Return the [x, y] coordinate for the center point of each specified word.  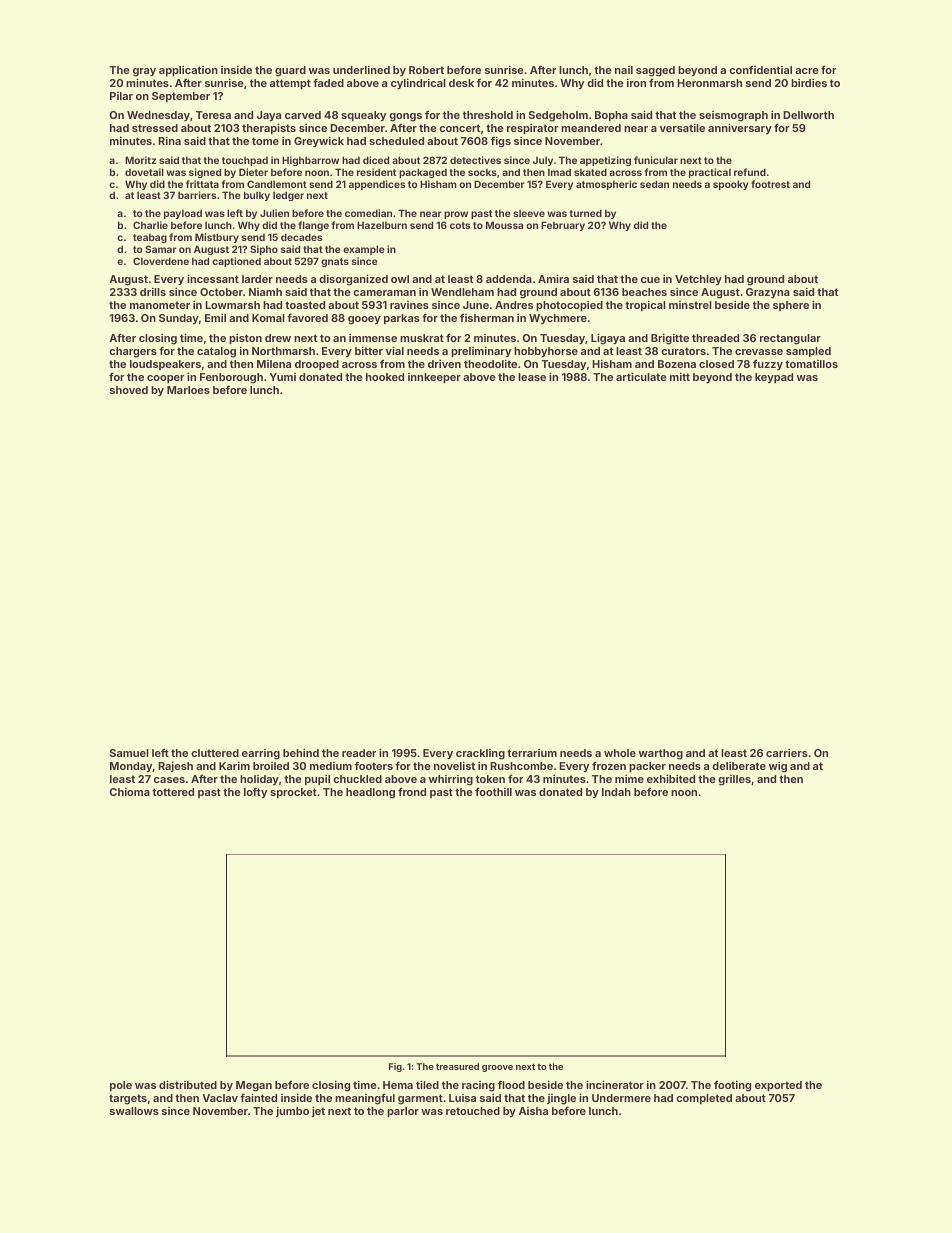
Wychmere [558, 319]
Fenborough [231, 378]
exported [778, 1086]
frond [412, 791]
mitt [680, 376]
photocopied [569, 305]
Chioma [130, 791]
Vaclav [220, 1098]
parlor [403, 1112]
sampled [808, 352]
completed [704, 1099]
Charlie [150, 225]
